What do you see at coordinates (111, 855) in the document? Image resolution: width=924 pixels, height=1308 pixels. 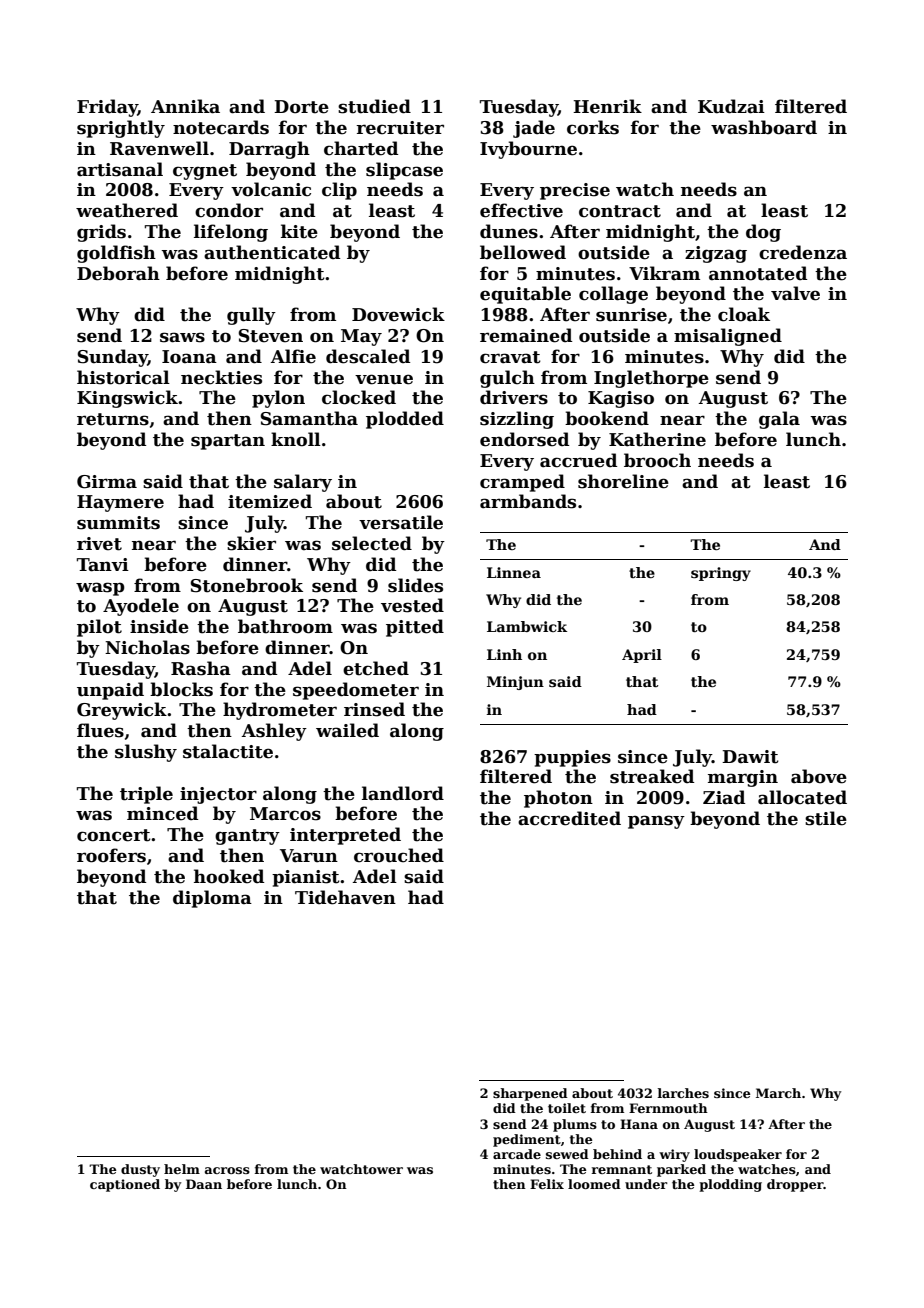 I see `roofers` at bounding box center [111, 855].
